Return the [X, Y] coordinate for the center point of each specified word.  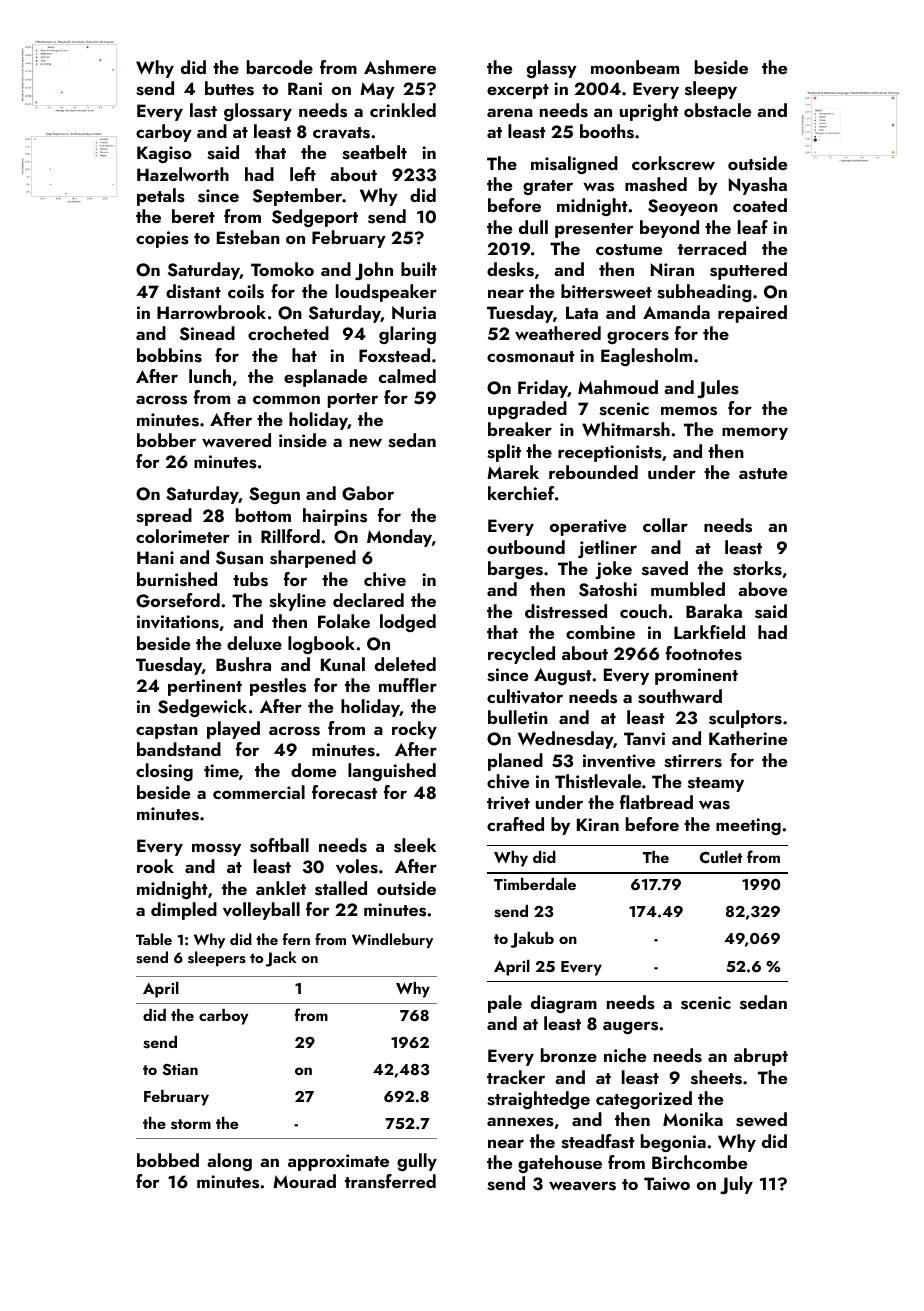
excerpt [518, 91]
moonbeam [635, 67]
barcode [280, 67]
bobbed [168, 1160]
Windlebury [392, 941]
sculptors [745, 719]
